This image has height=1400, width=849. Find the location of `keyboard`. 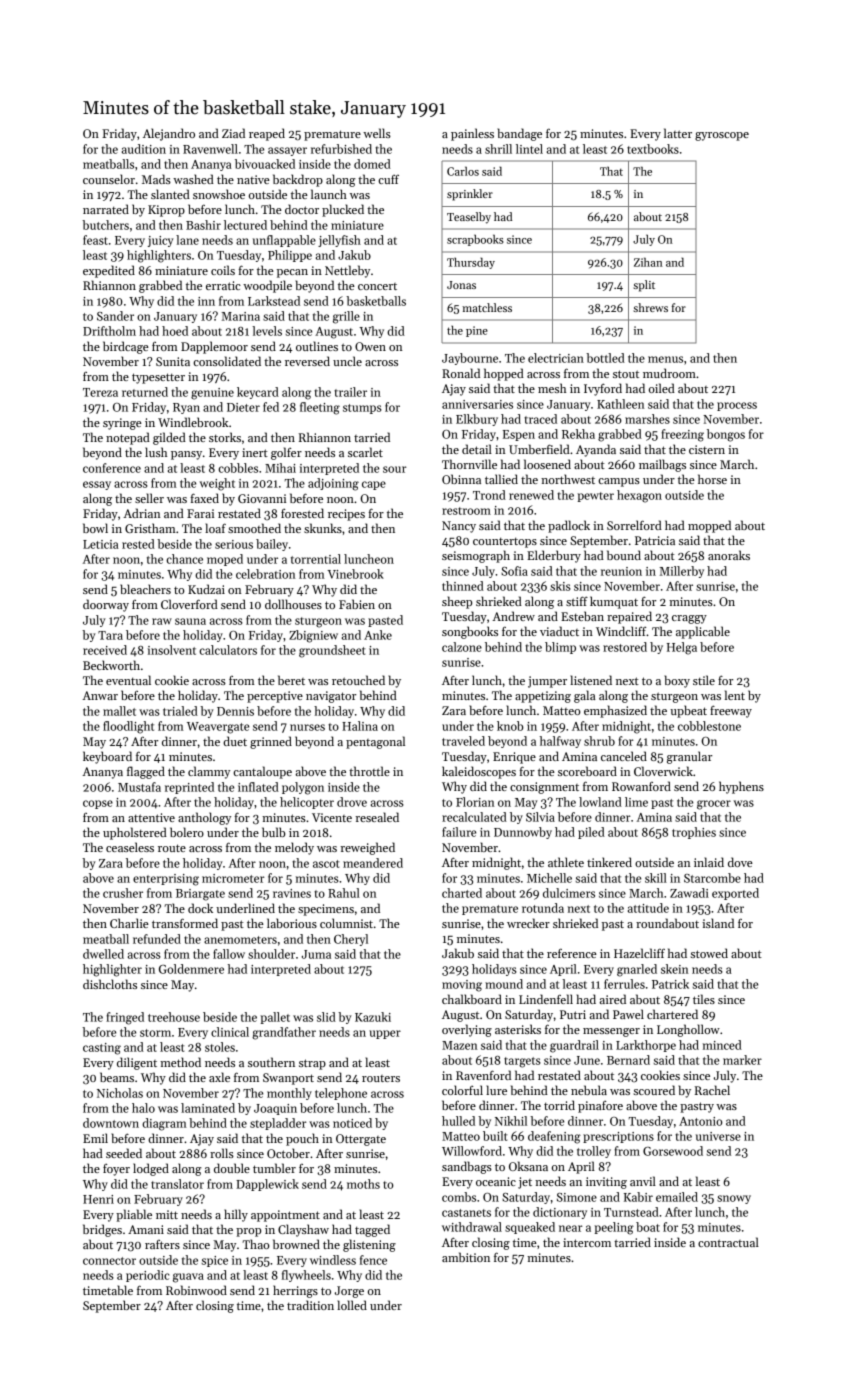

keyboard is located at coordinates (107, 757).
